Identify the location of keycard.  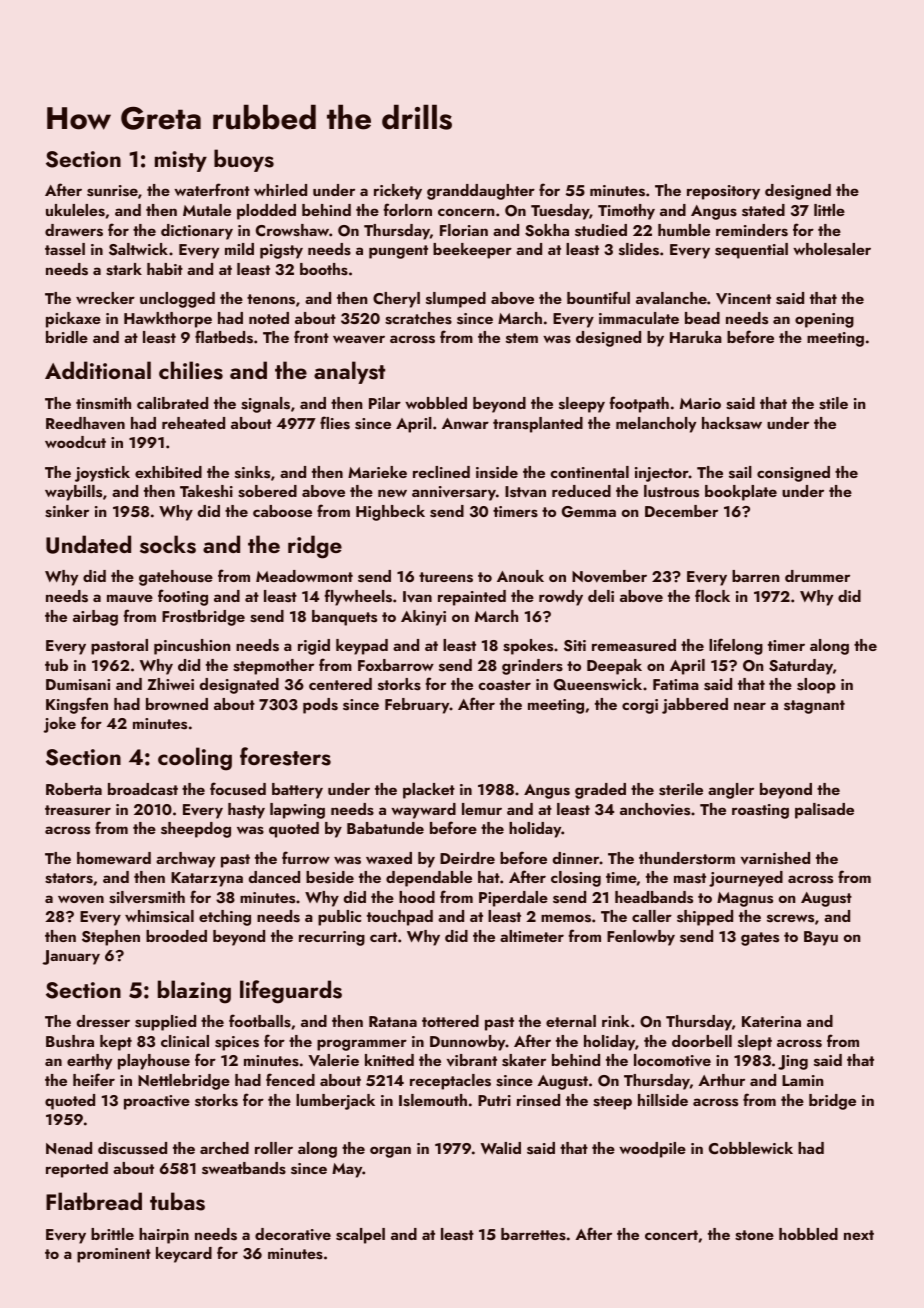
(184, 1255).
